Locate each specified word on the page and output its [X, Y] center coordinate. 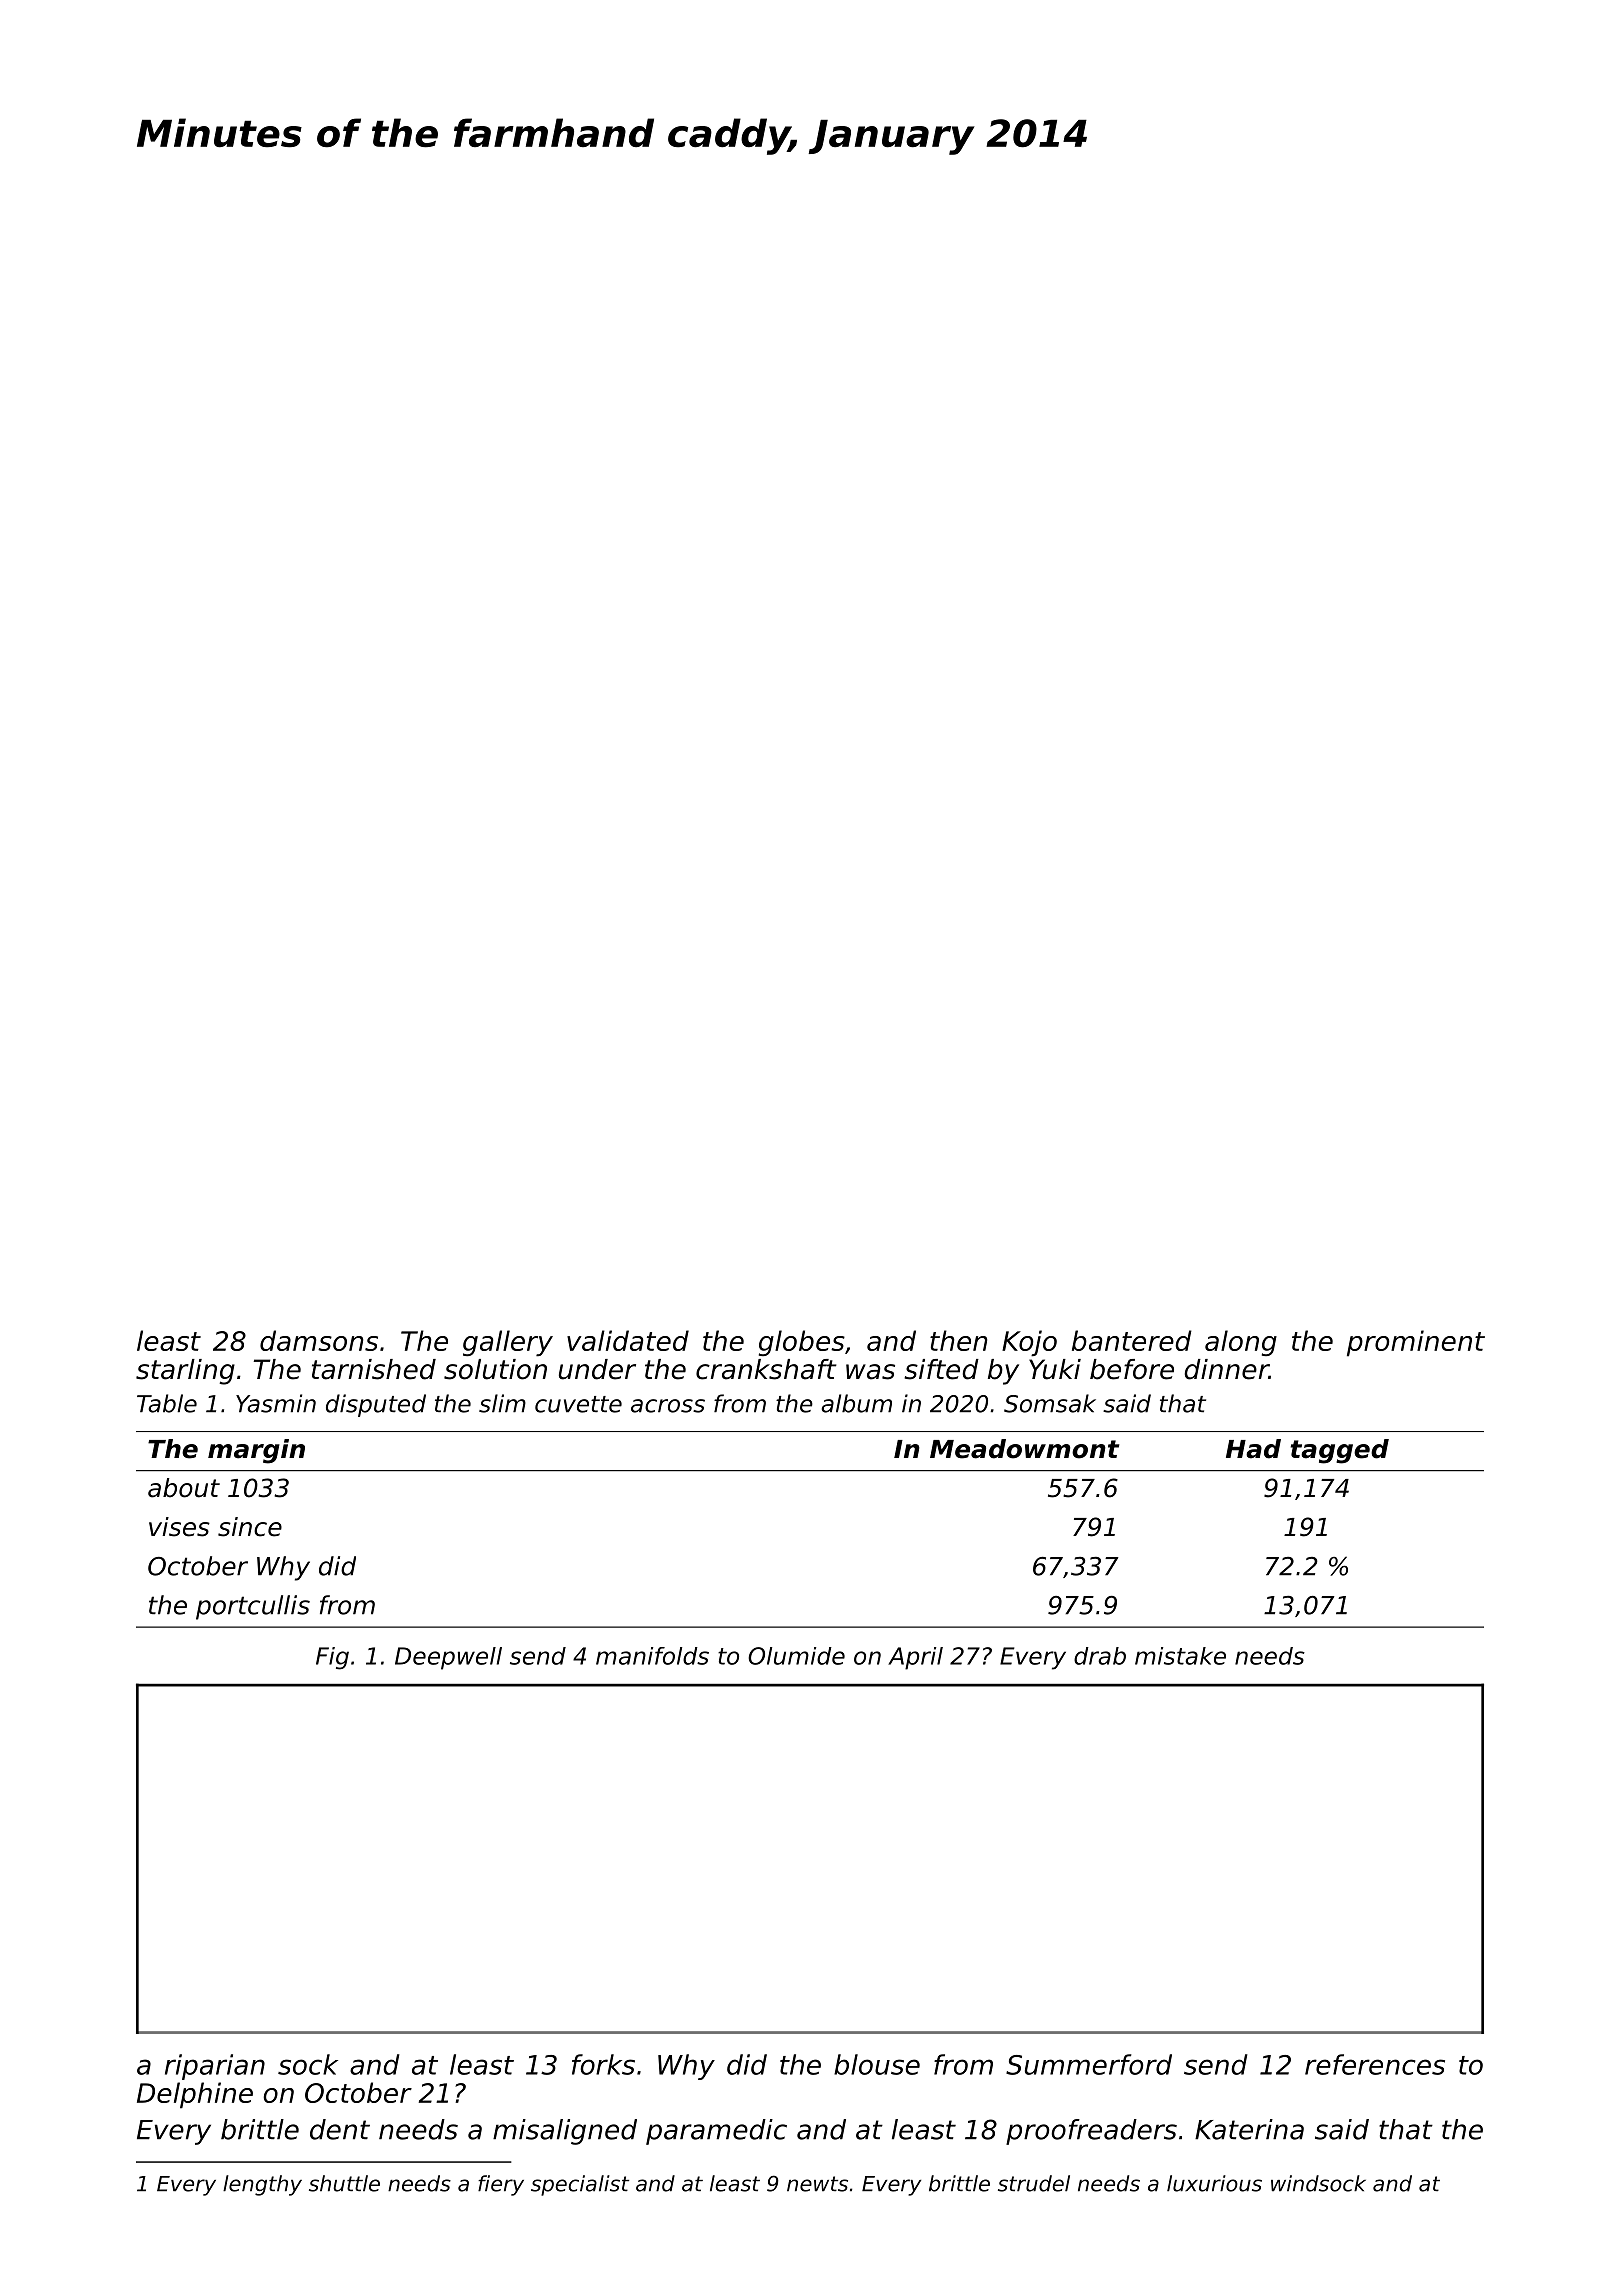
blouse [877, 2064]
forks [603, 2064]
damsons [319, 1340]
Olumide [796, 1656]
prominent [1416, 1343]
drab [1100, 1656]
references [1375, 2064]
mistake [1180, 1656]
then [958, 1340]
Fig [332, 1658]
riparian [215, 2067]
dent [340, 2129]
